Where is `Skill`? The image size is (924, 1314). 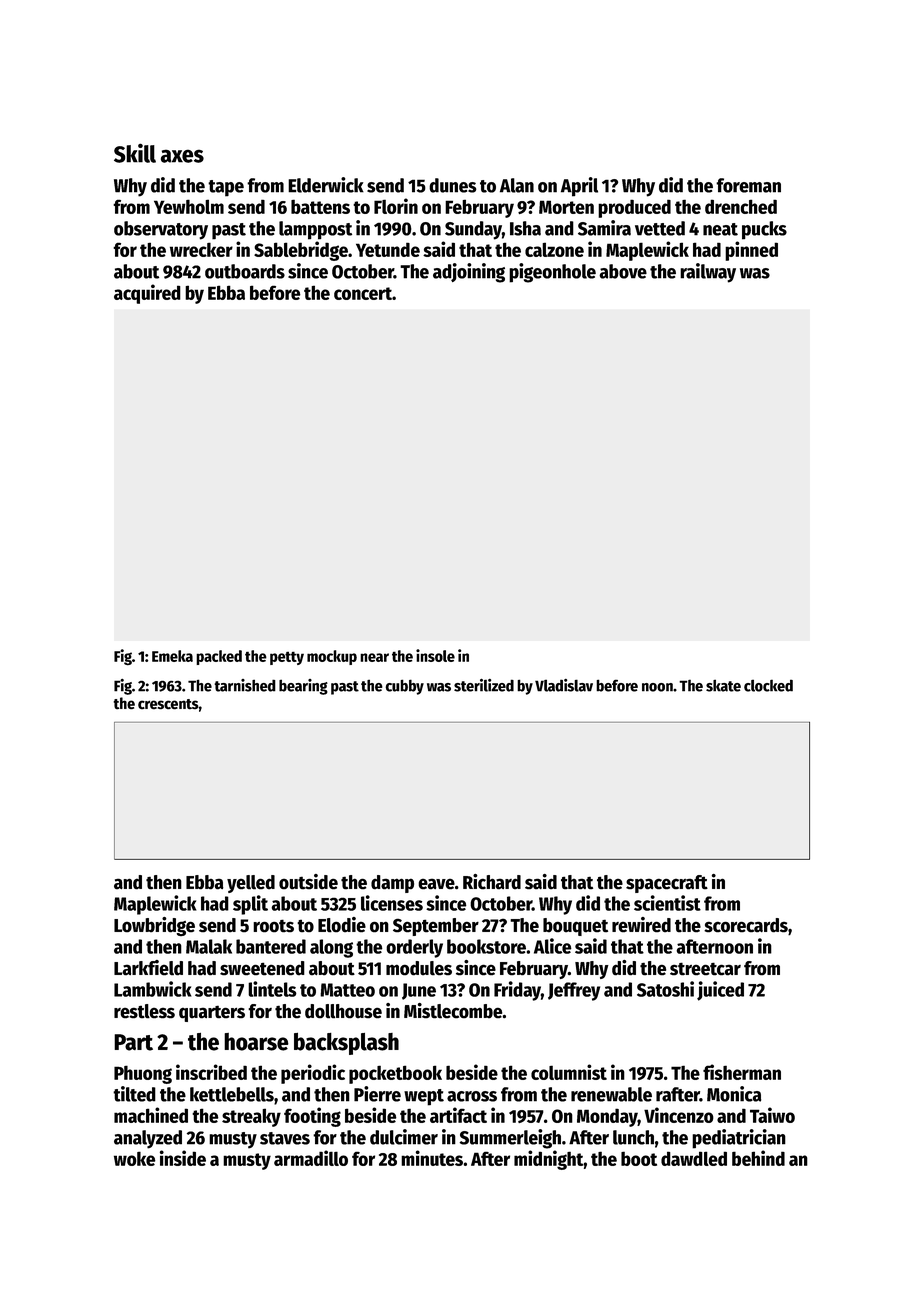 Skill is located at coordinates (135, 153).
